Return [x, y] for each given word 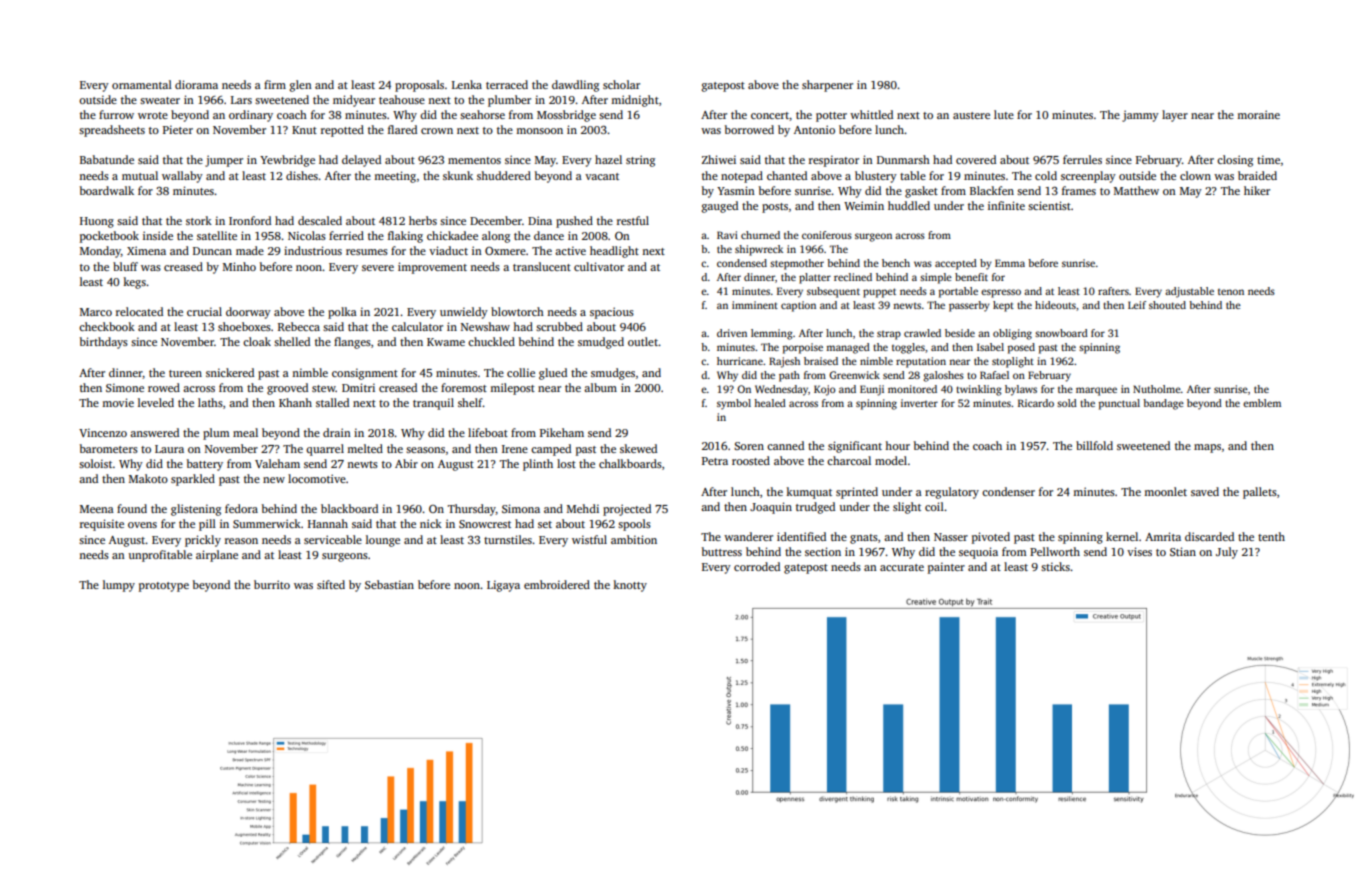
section [823, 551]
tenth [1271, 536]
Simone [125, 387]
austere [971, 115]
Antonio [814, 129]
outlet [643, 341]
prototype [164, 587]
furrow [116, 114]
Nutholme [1157, 389]
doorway [248, 313]
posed [1021, 348]
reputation [921, 362]
